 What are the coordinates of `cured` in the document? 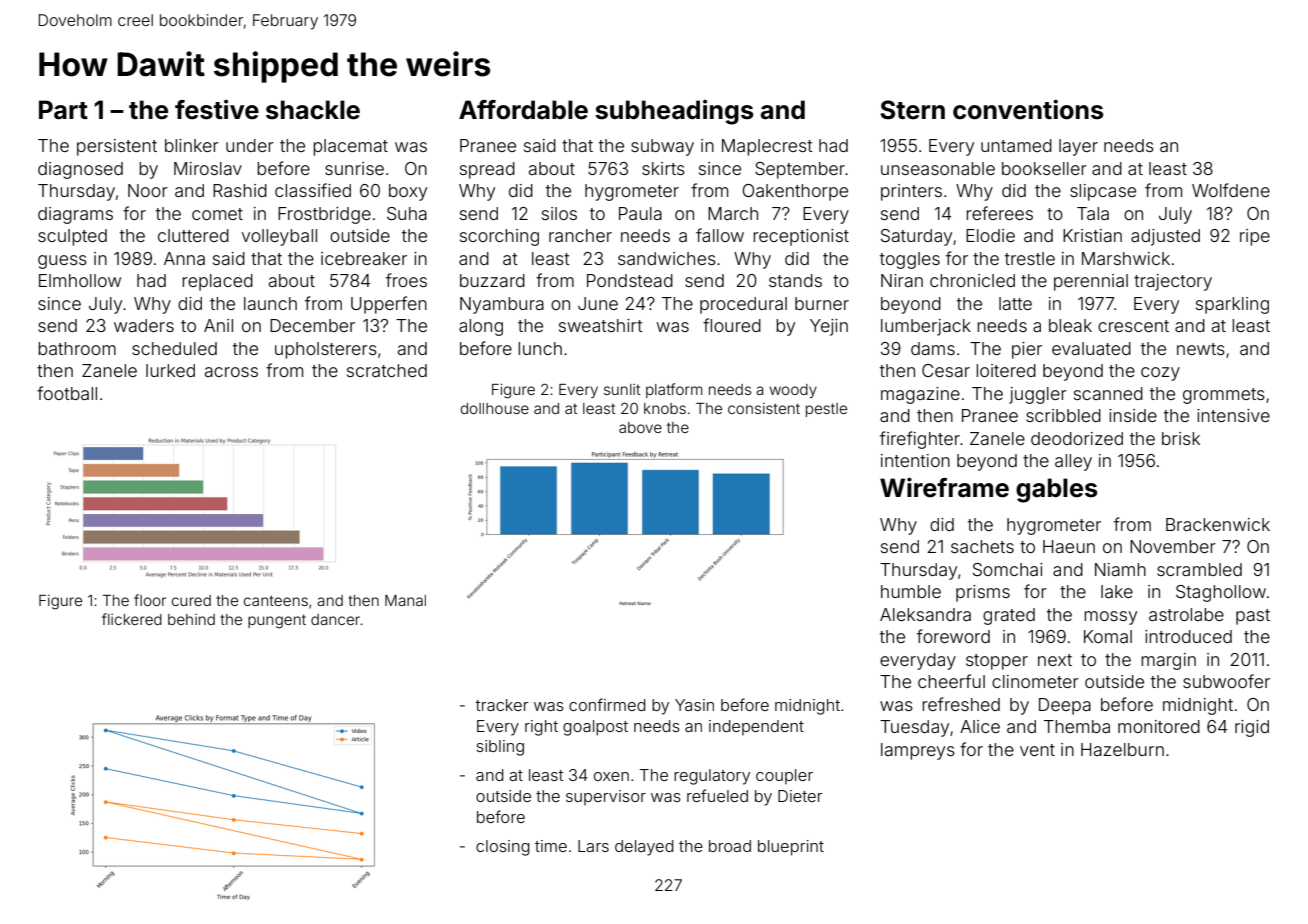 It's located at (191, 600).
